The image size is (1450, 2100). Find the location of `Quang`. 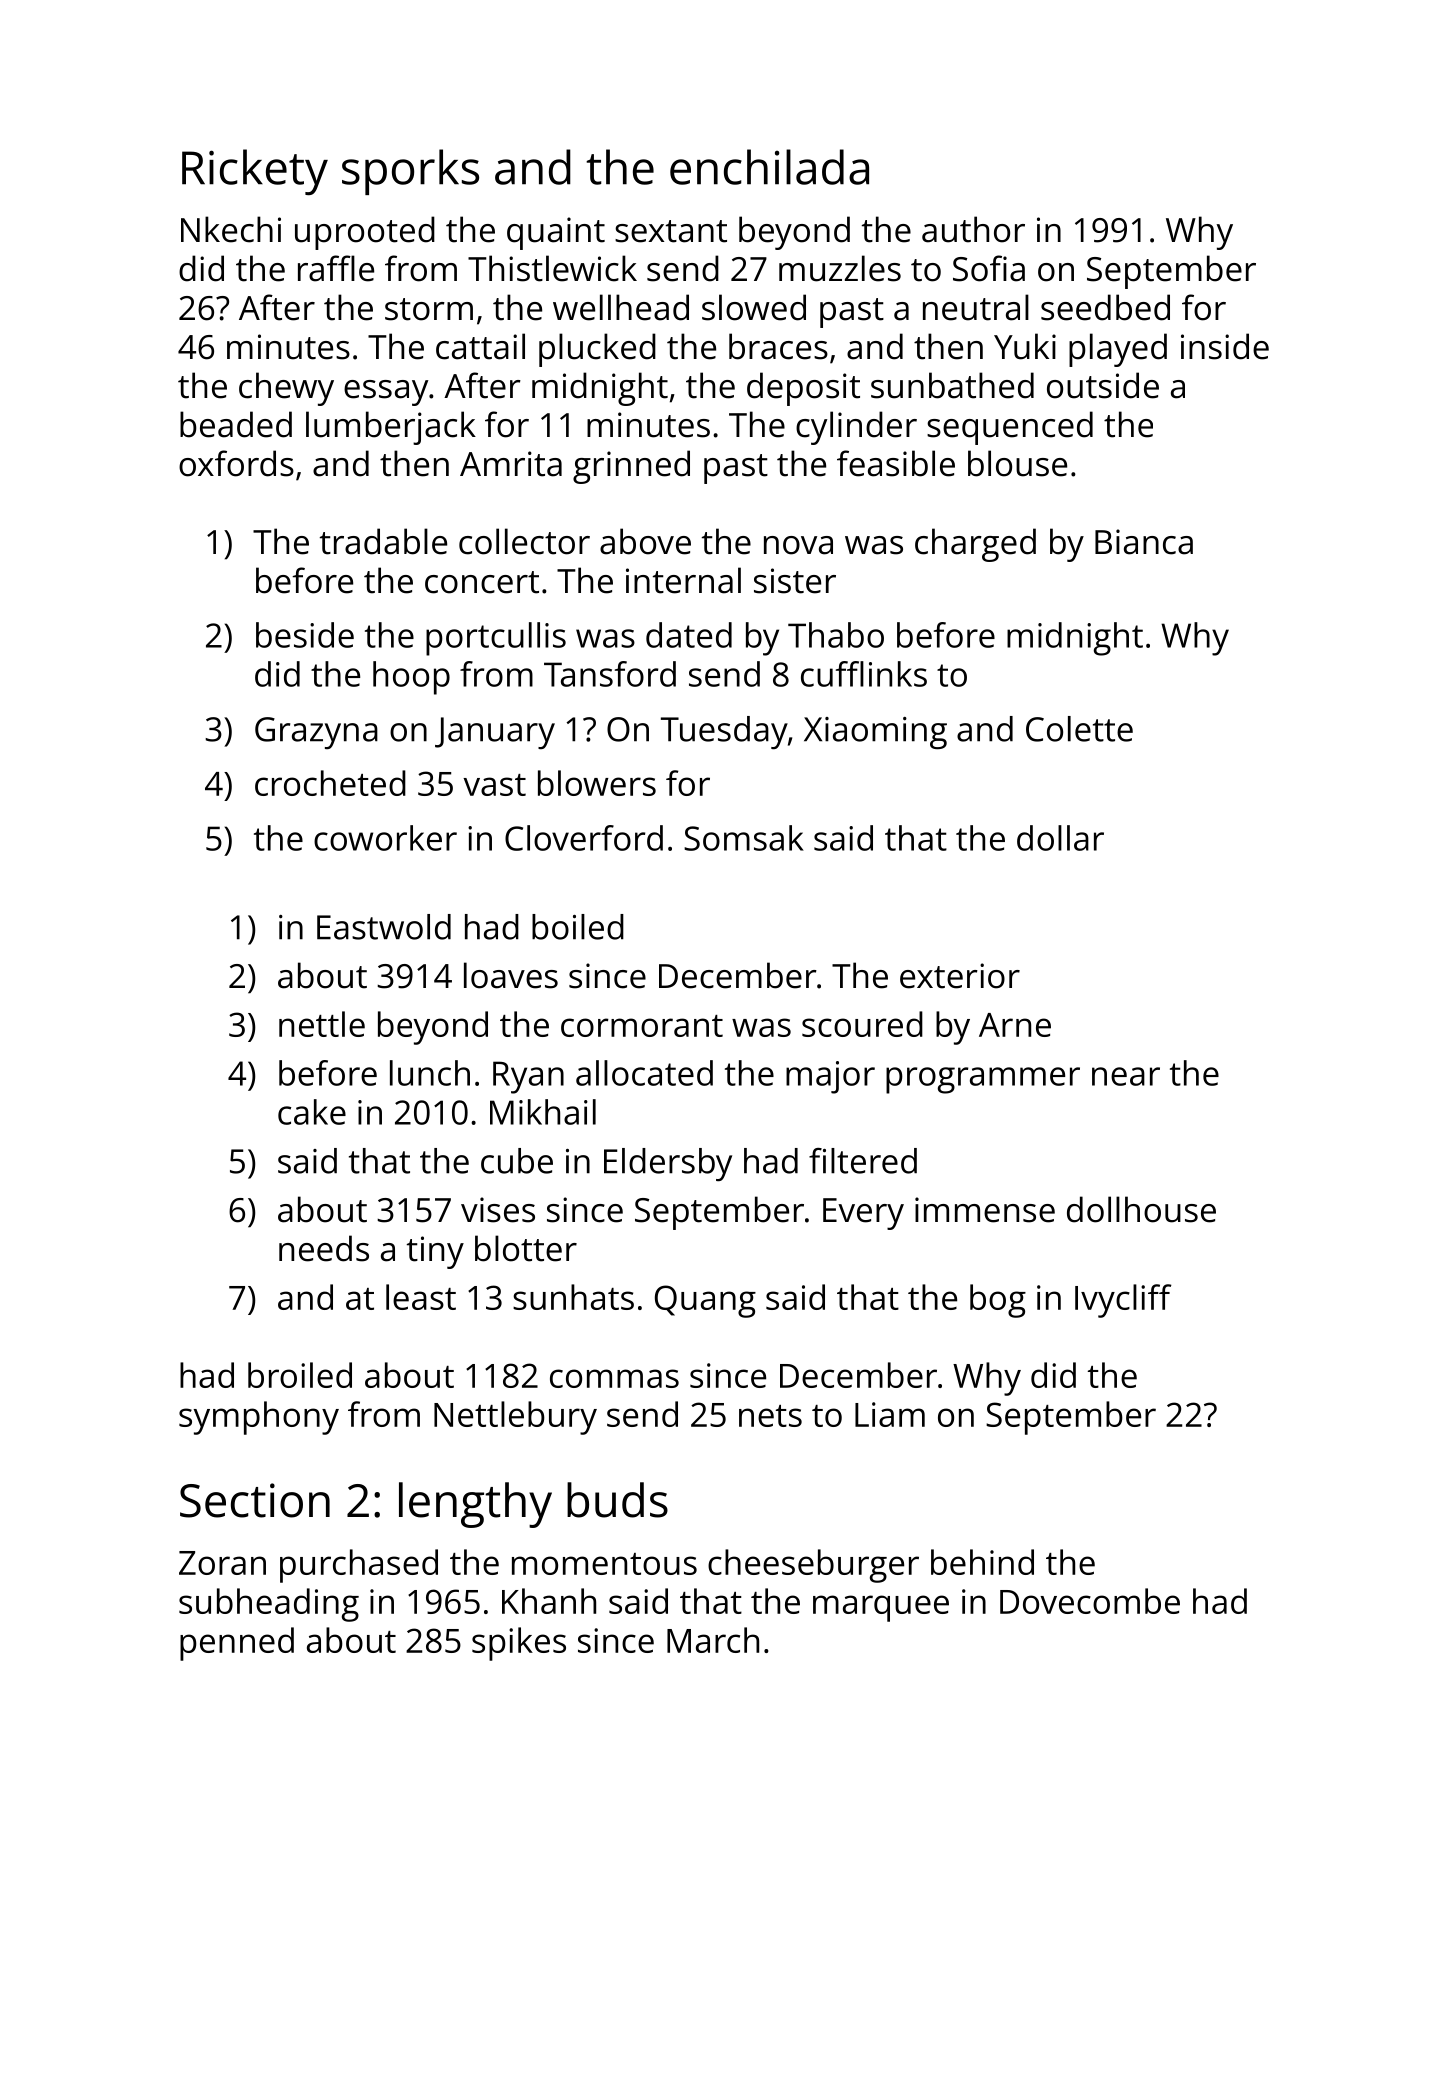

Quang is located at coordinates (705, 1301).
